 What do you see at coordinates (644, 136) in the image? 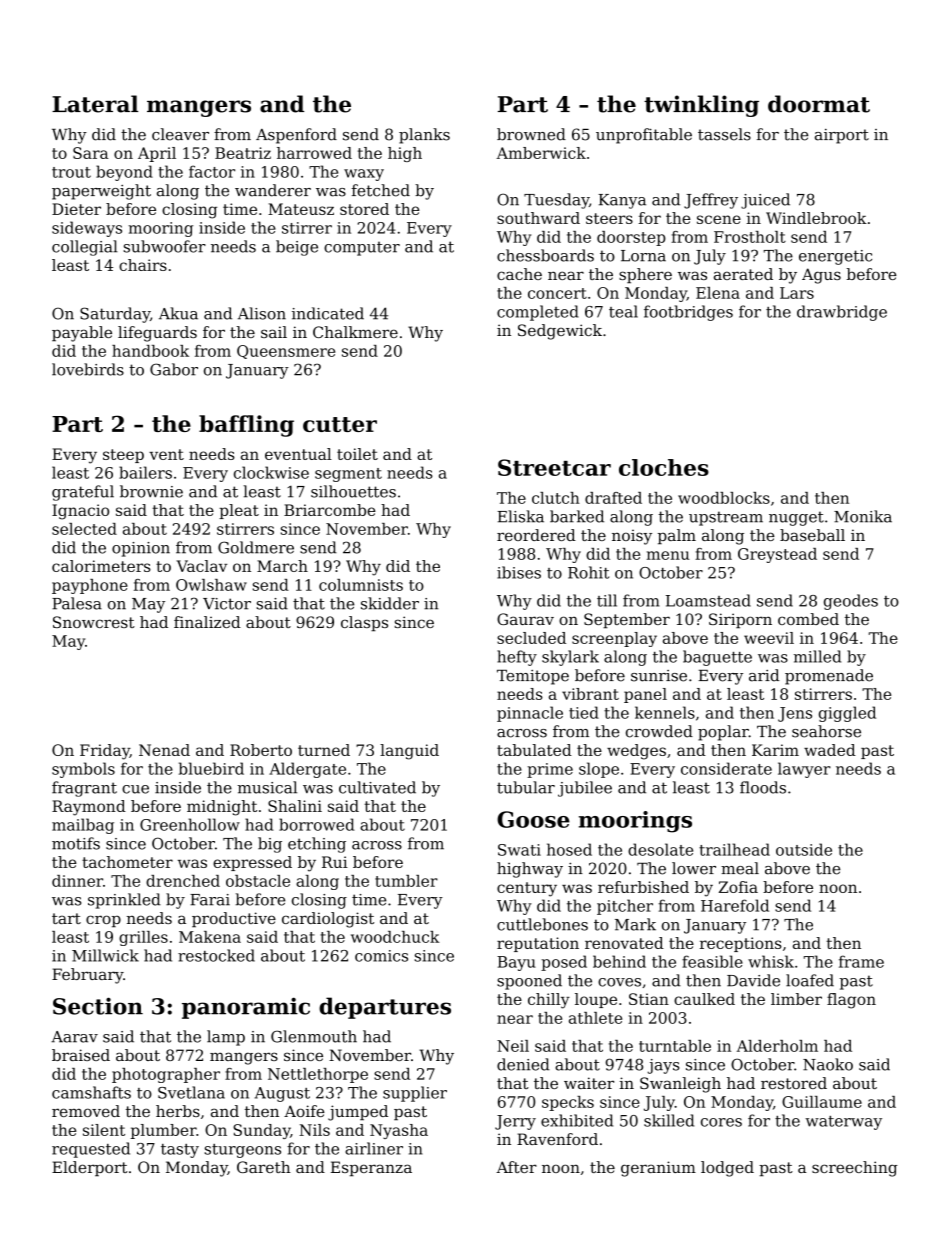
I see `unprofitable` at bounding box center [644, 136].
